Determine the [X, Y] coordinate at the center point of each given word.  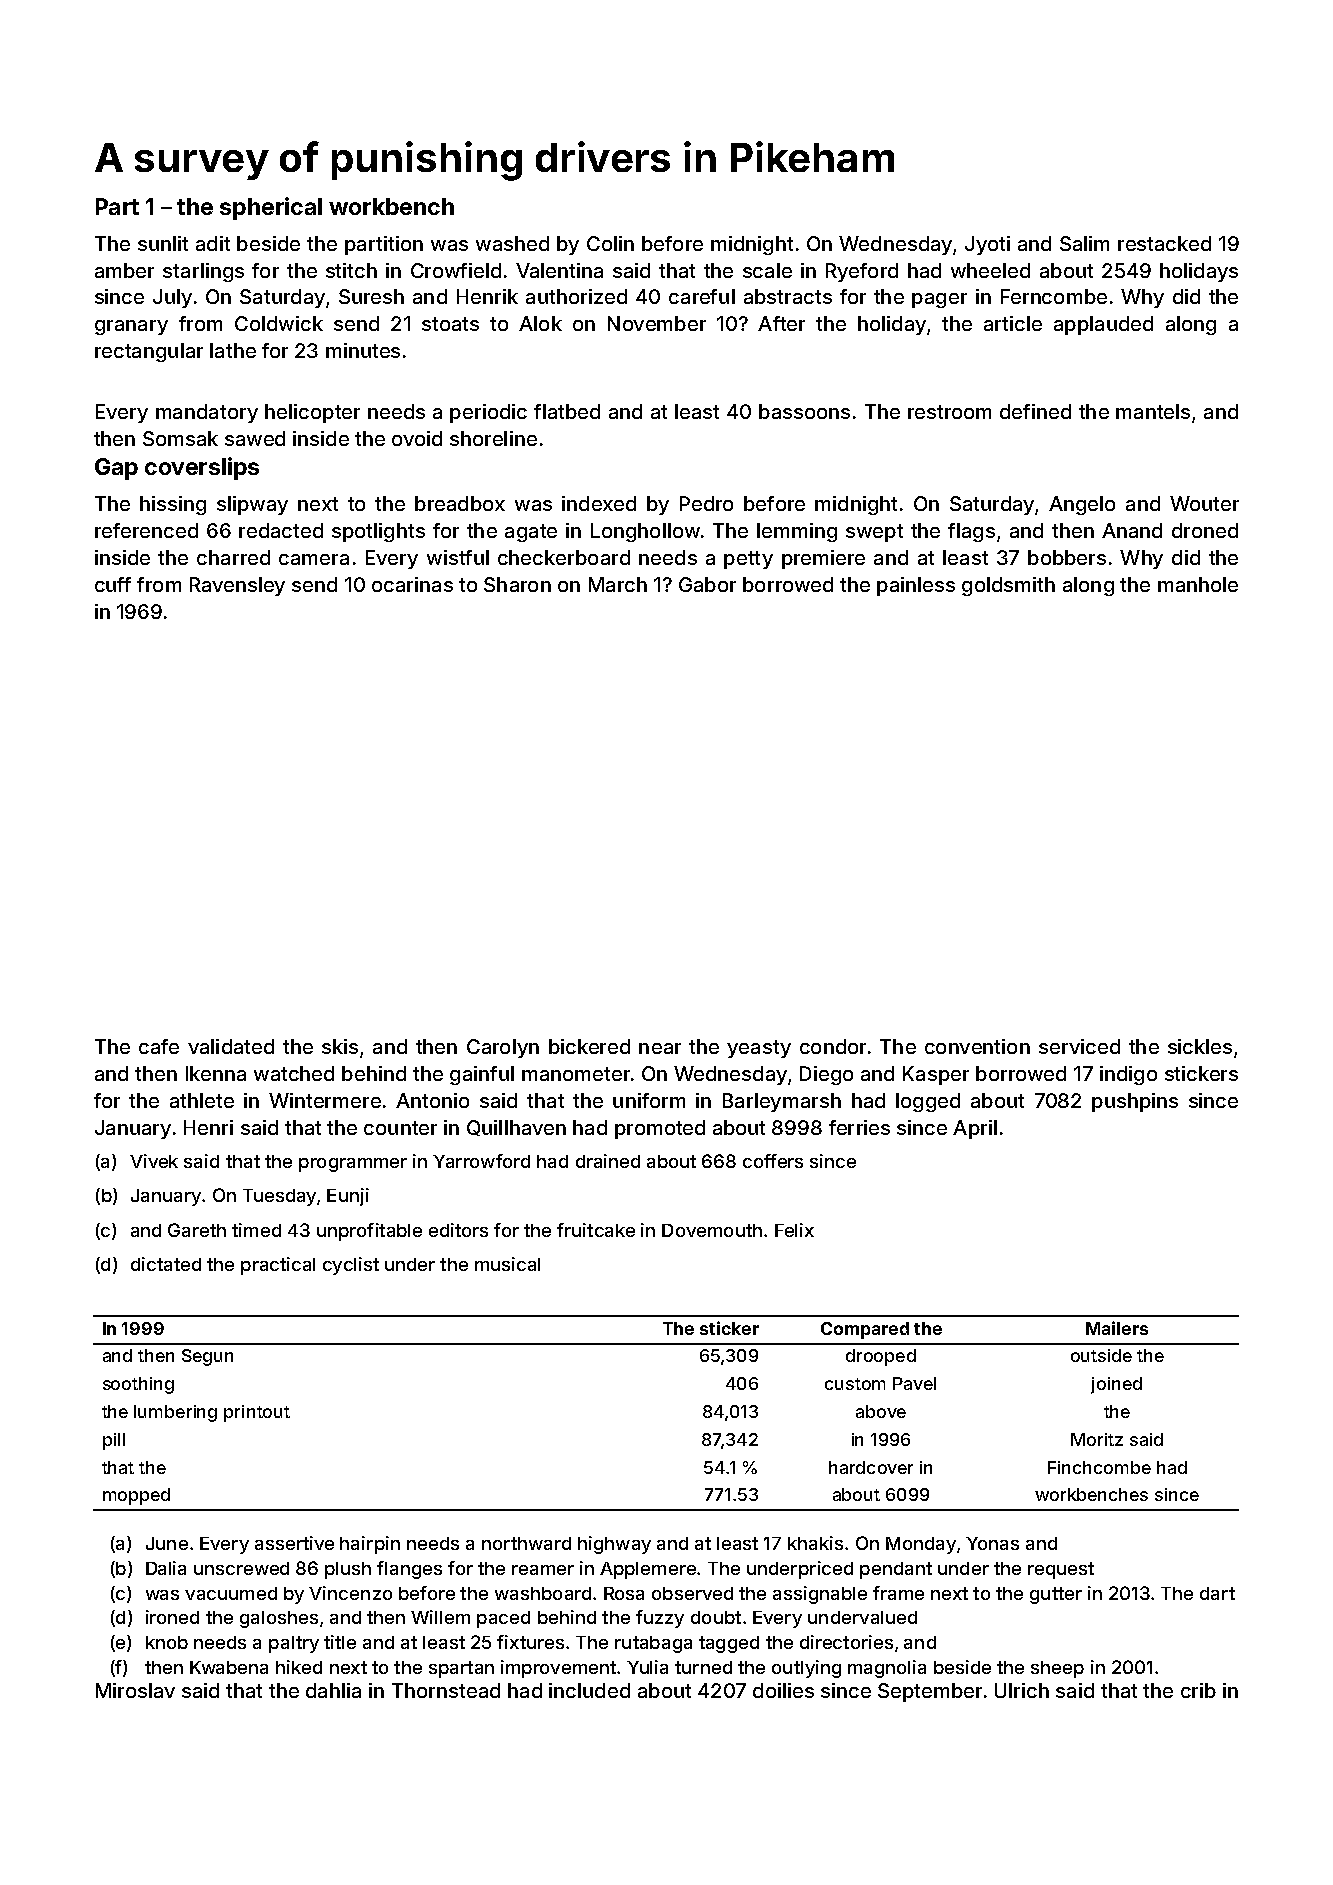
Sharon [517, 584]
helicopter [312, 413]
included [589, 1690]
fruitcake [596, 1230]
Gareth [197, 1230]
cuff [113, 584]
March [618, 584]
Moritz [1097, 1439]
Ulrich [1022, 1690]
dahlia [333, 1690]
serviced [1079, 1046]
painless [916, 586]
